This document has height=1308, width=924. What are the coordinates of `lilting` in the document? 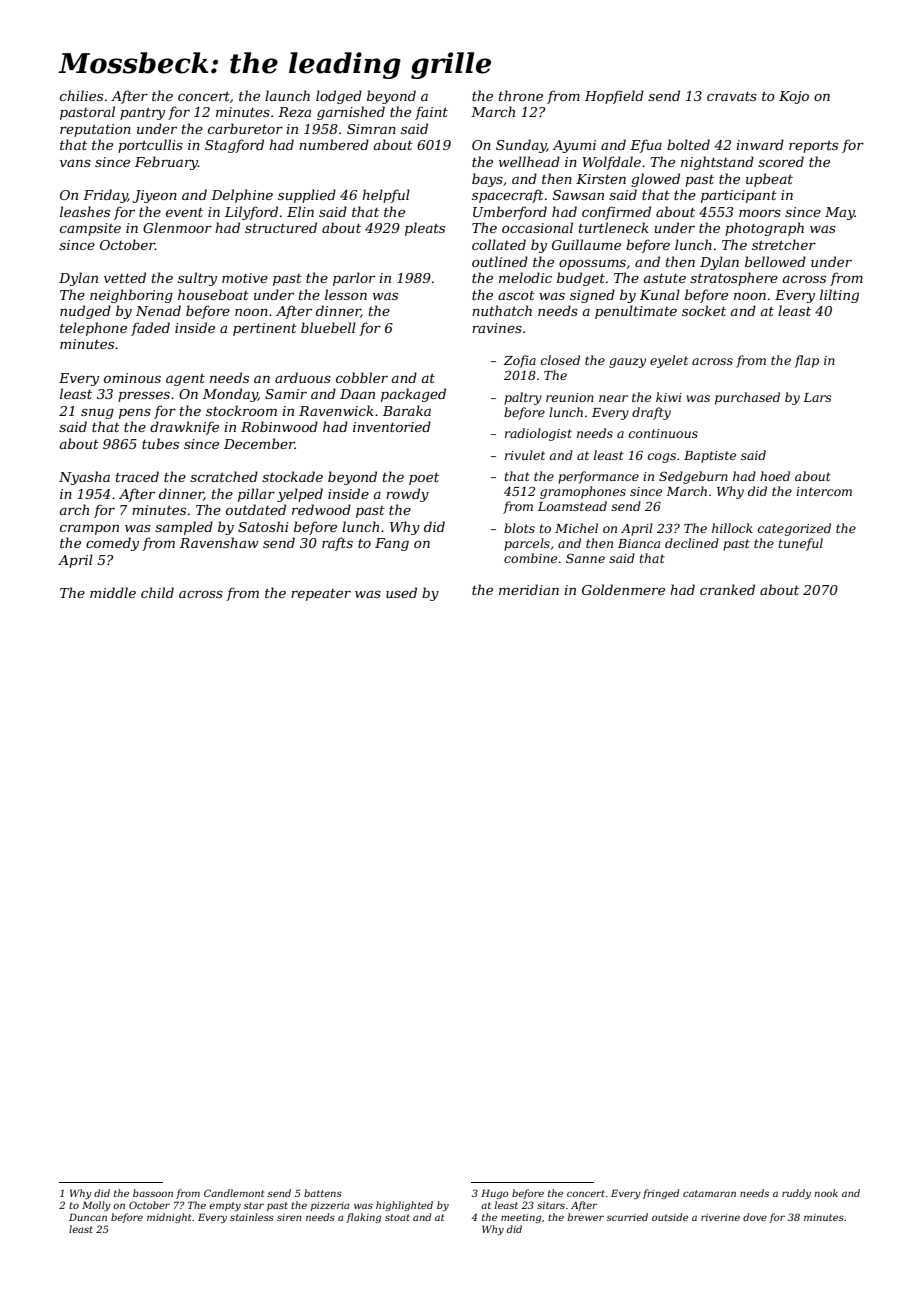 It's located at (839, 296).
